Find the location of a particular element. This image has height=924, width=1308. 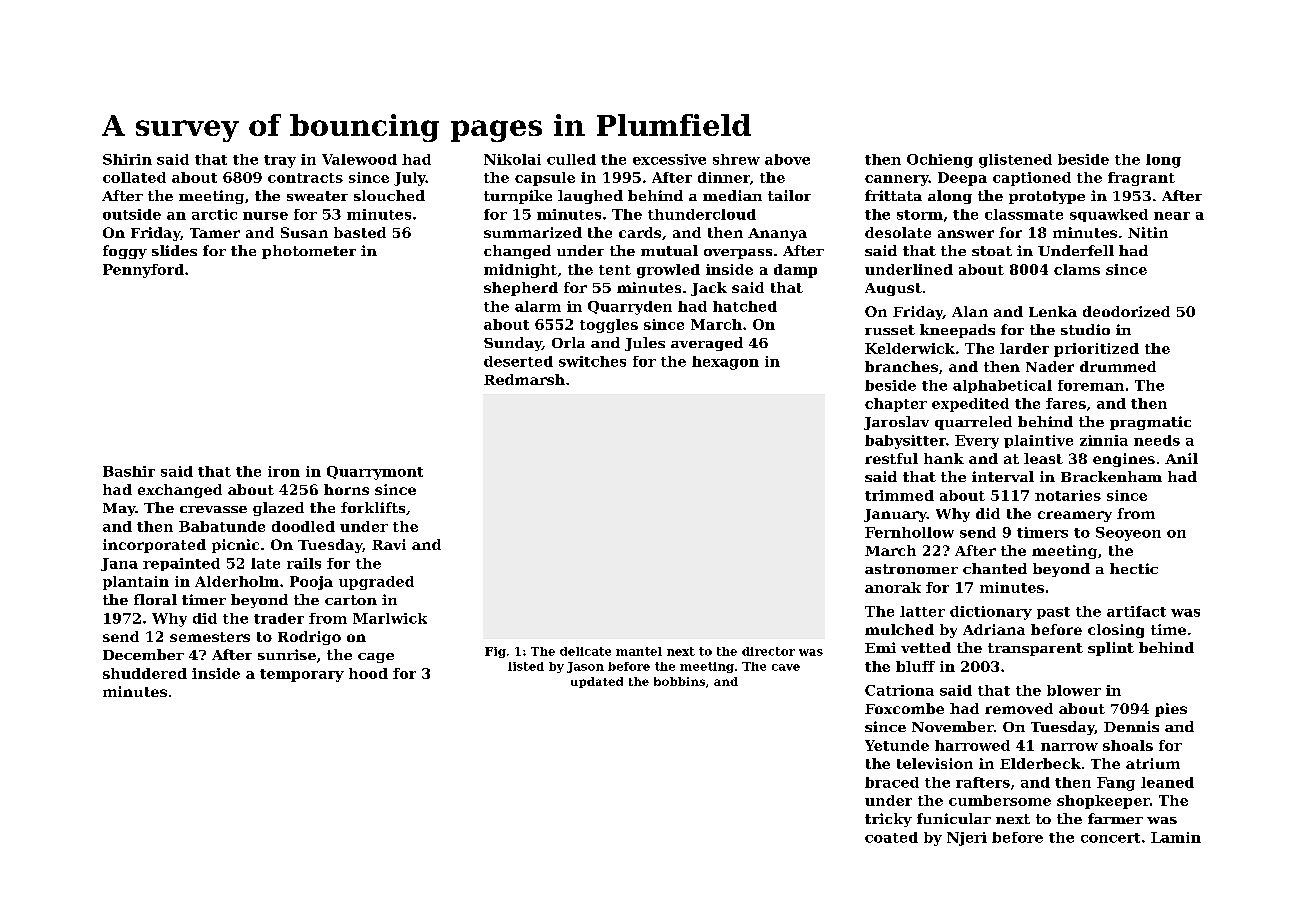

Ananya is located at coordinates (777, 234).
